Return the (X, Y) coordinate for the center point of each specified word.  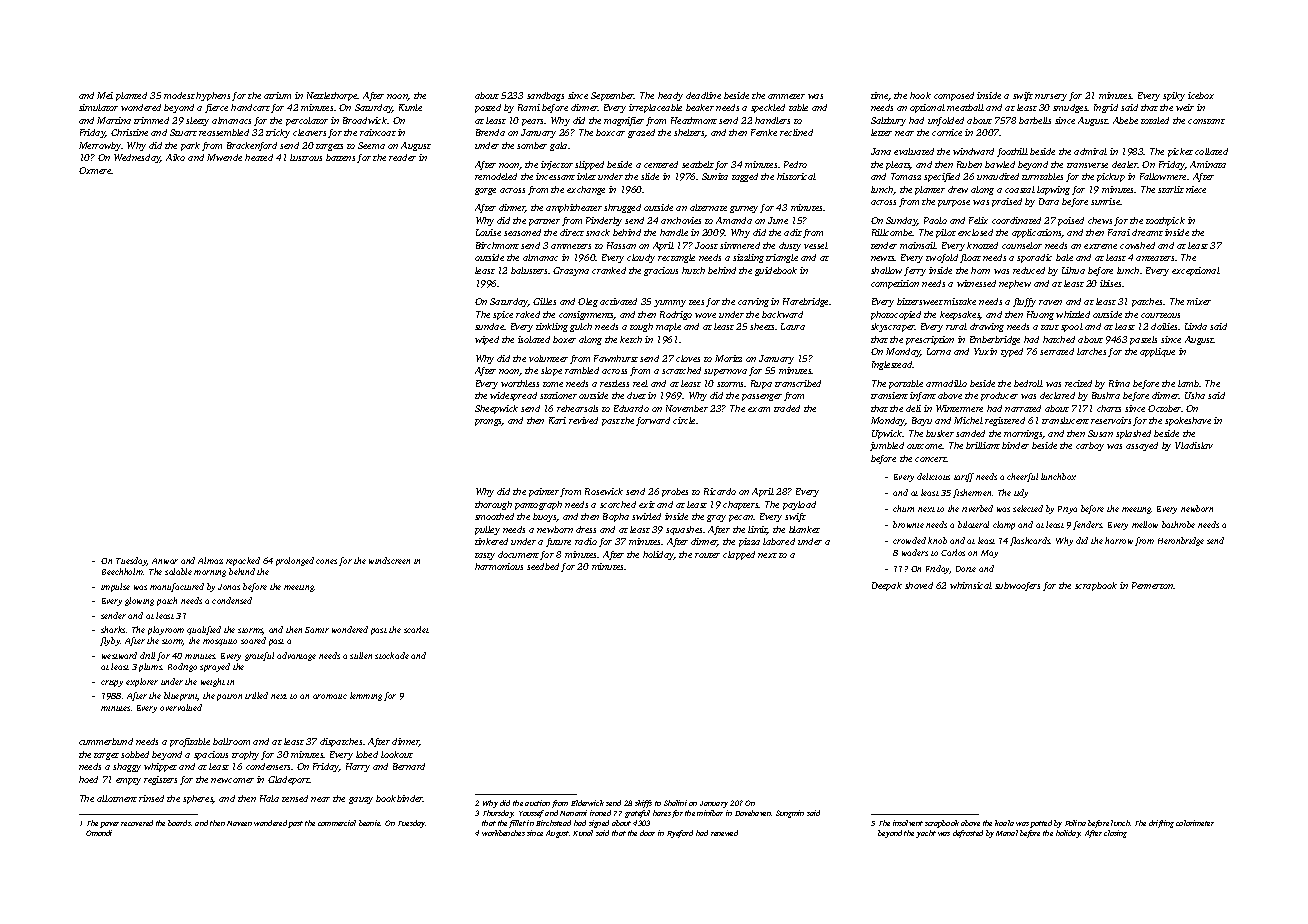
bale (1064, 257)
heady (670, 96)
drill (147, 655)
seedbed (543, 566)
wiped (487, 340)
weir (1185, 107)
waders (915, 552)
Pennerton (1153, 585)
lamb (1188, 383)
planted (131, 96)
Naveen (239, 823)
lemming (366, 696)
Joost (706, 245)
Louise (488, 232)
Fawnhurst (616, 358)
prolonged (295, 561)
